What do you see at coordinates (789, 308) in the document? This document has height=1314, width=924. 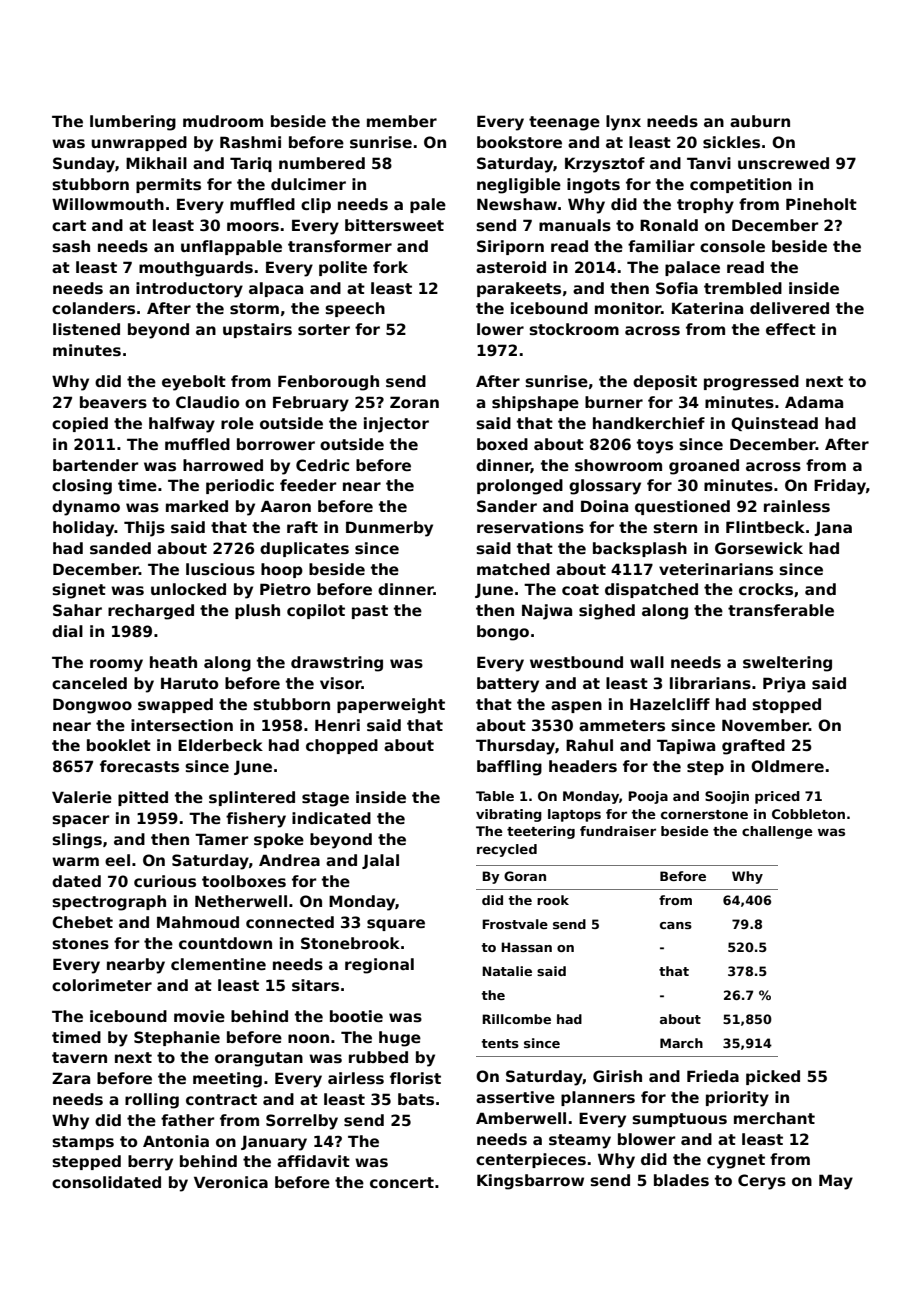 I see `delivered` at bounding box center [789, 308].
